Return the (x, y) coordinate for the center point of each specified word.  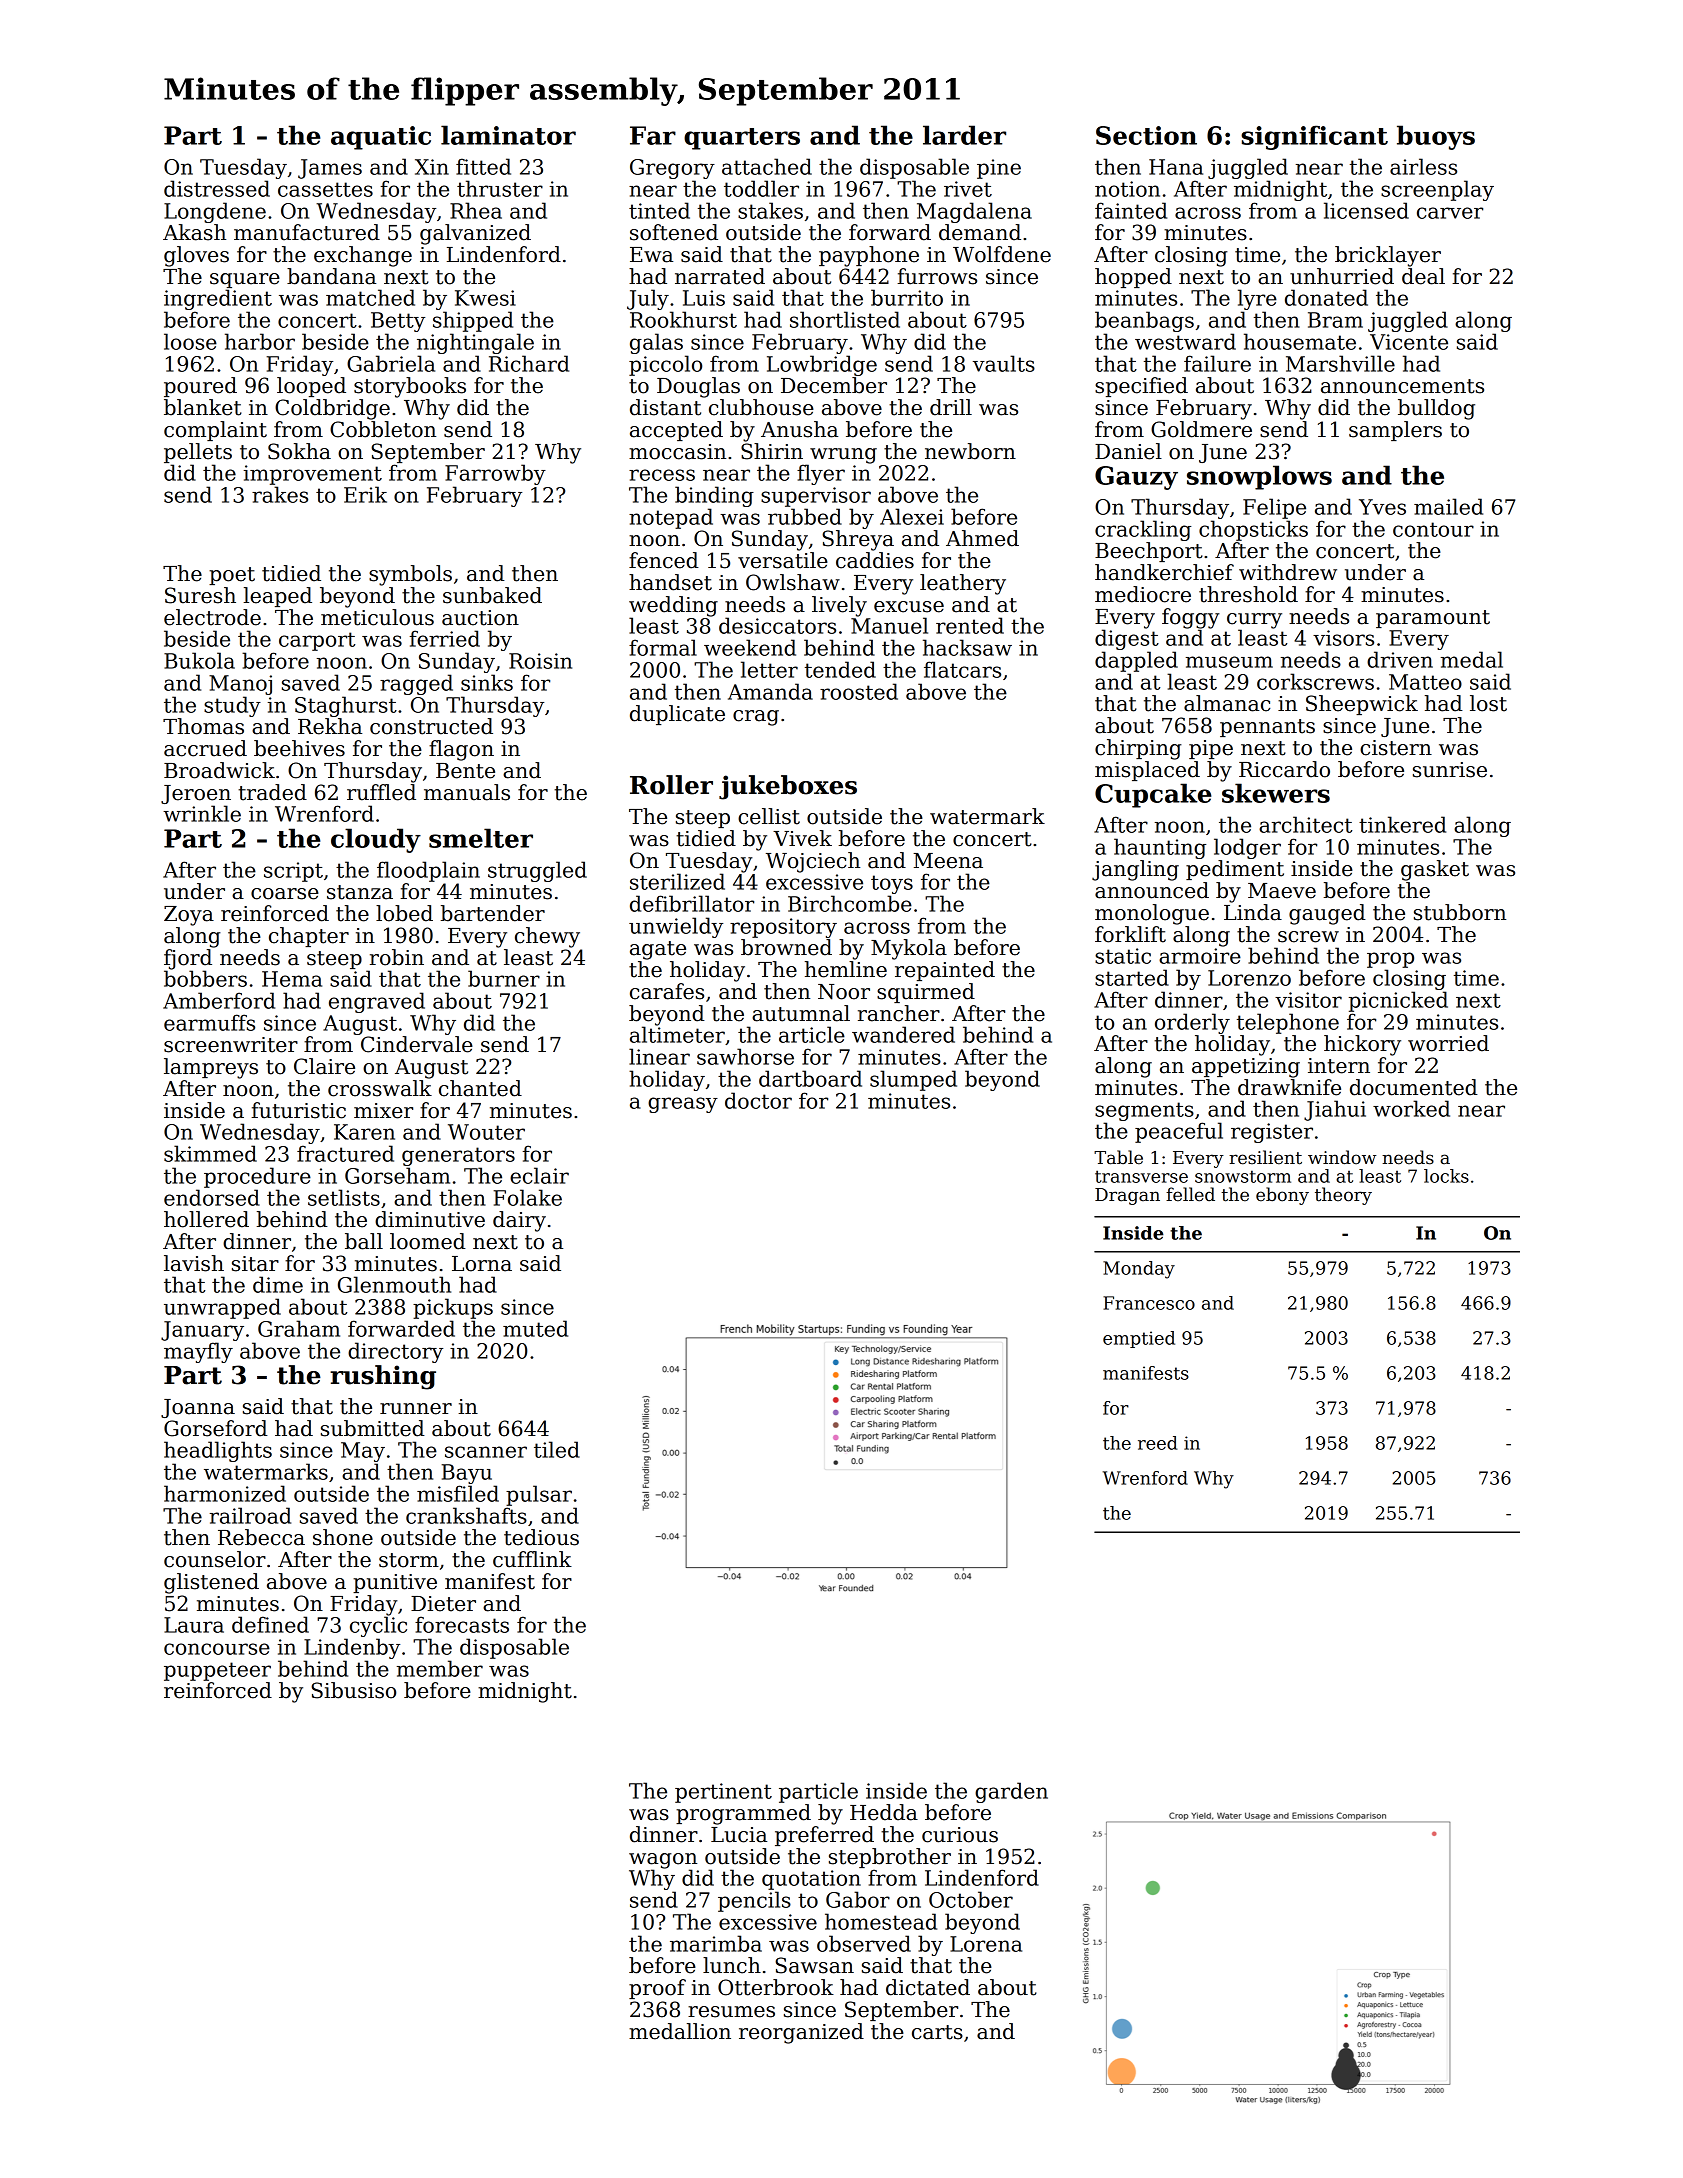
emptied (1139, 1339)
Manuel (889, 625)
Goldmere (1201, 429)
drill (951, 407)
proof (657, 1989)
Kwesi (485, 298)
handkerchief (1164, 572)
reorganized (801, 2033)
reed (1158, 1443)
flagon (461, 750)
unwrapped (222, 1308)
